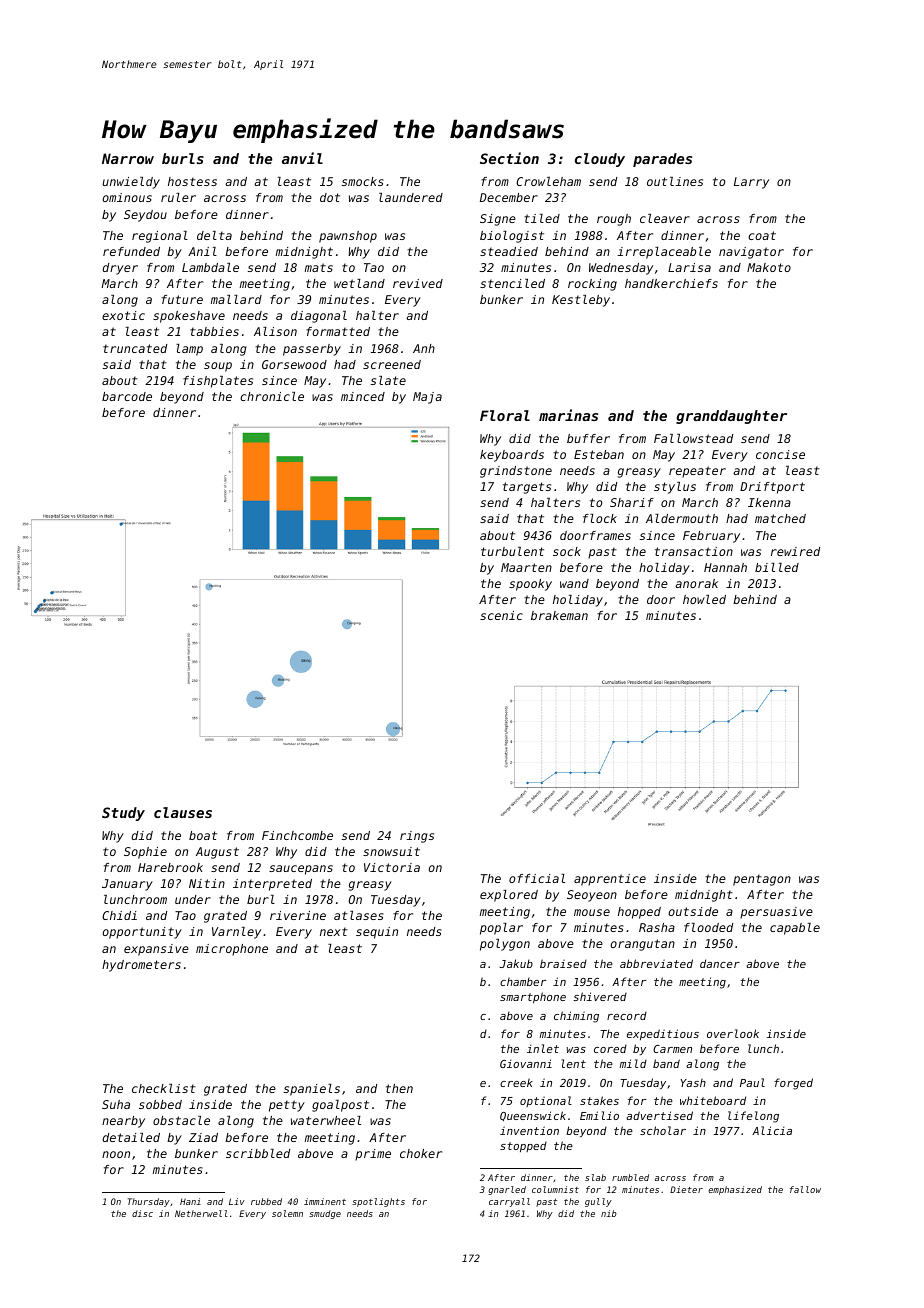  What do you see at coordinates (662, 160) in the page?
I see `parades` at bounding box center [662, 160].
